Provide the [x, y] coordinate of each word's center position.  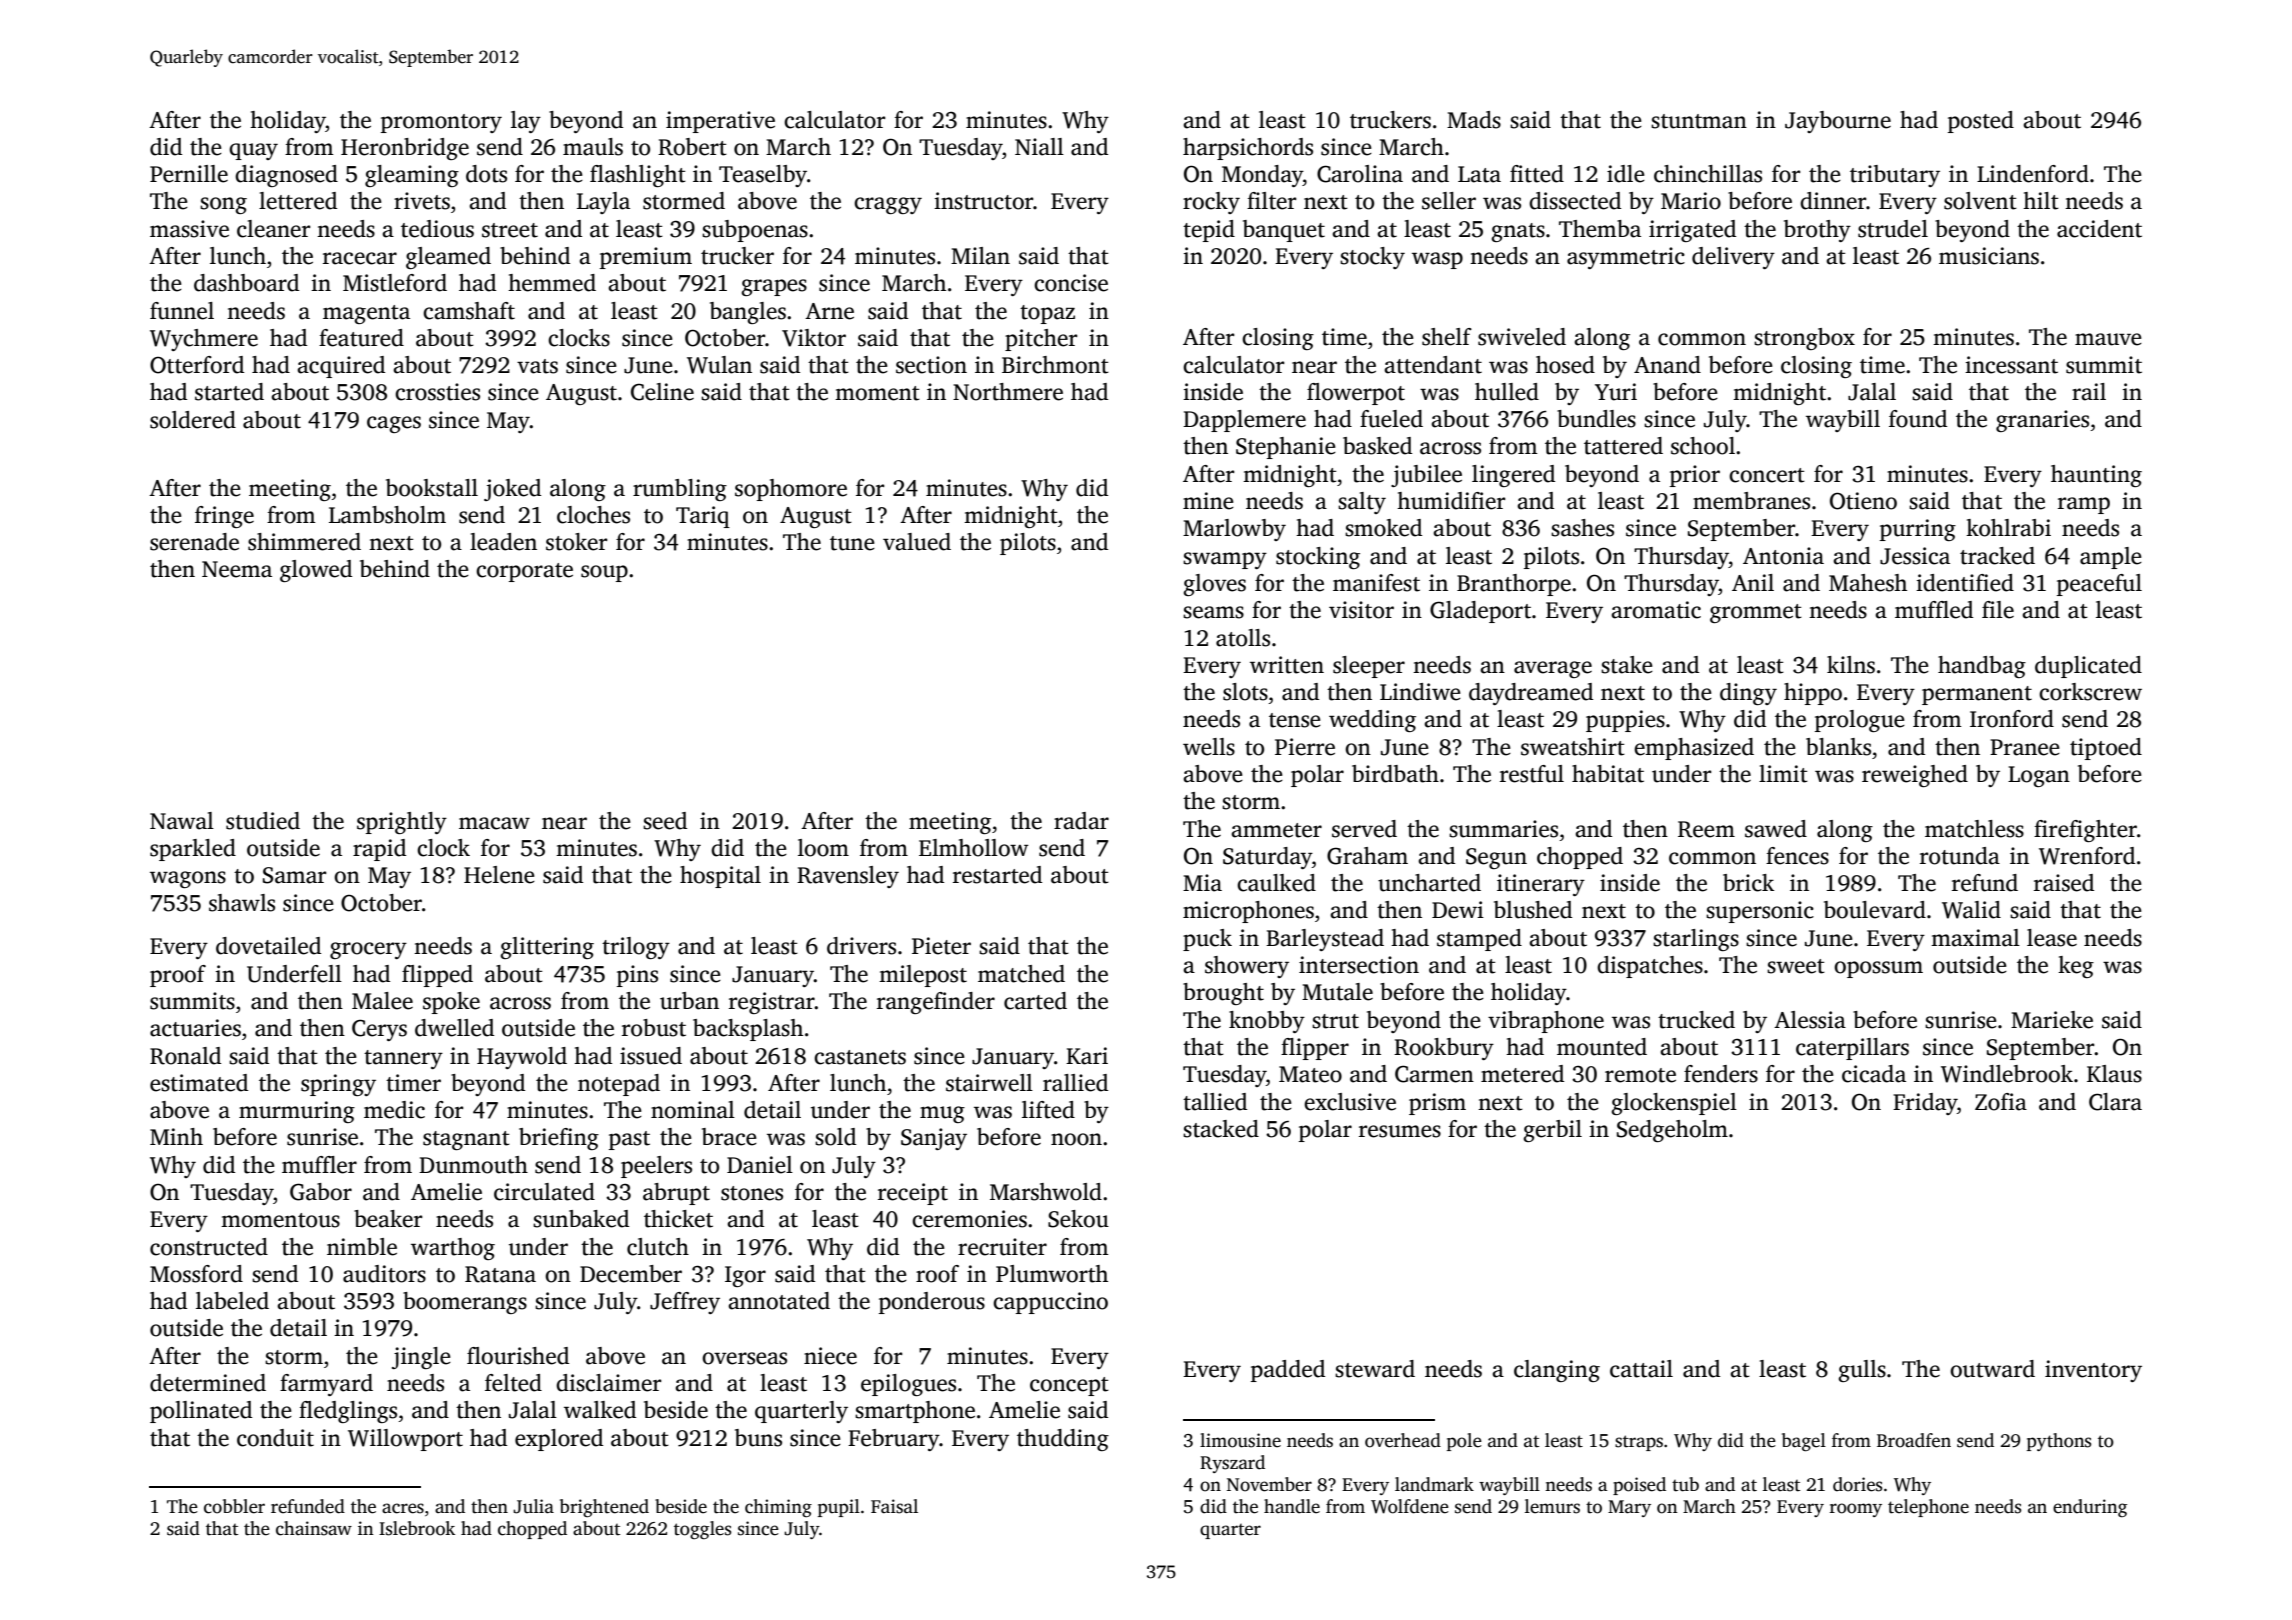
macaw [494, 823]
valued [917, 542]
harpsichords [1248, 149]
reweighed [1915, 776]
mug [942, 1114]
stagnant [466, 1140]
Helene [499, 875]
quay [253, 151]
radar [1081, 821]
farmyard [326, 1385]
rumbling [680, 490]
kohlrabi [2008, 528]
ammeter [1276, 830]
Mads [1474, 120]
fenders [1721, 1074]
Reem [1706, 829]
